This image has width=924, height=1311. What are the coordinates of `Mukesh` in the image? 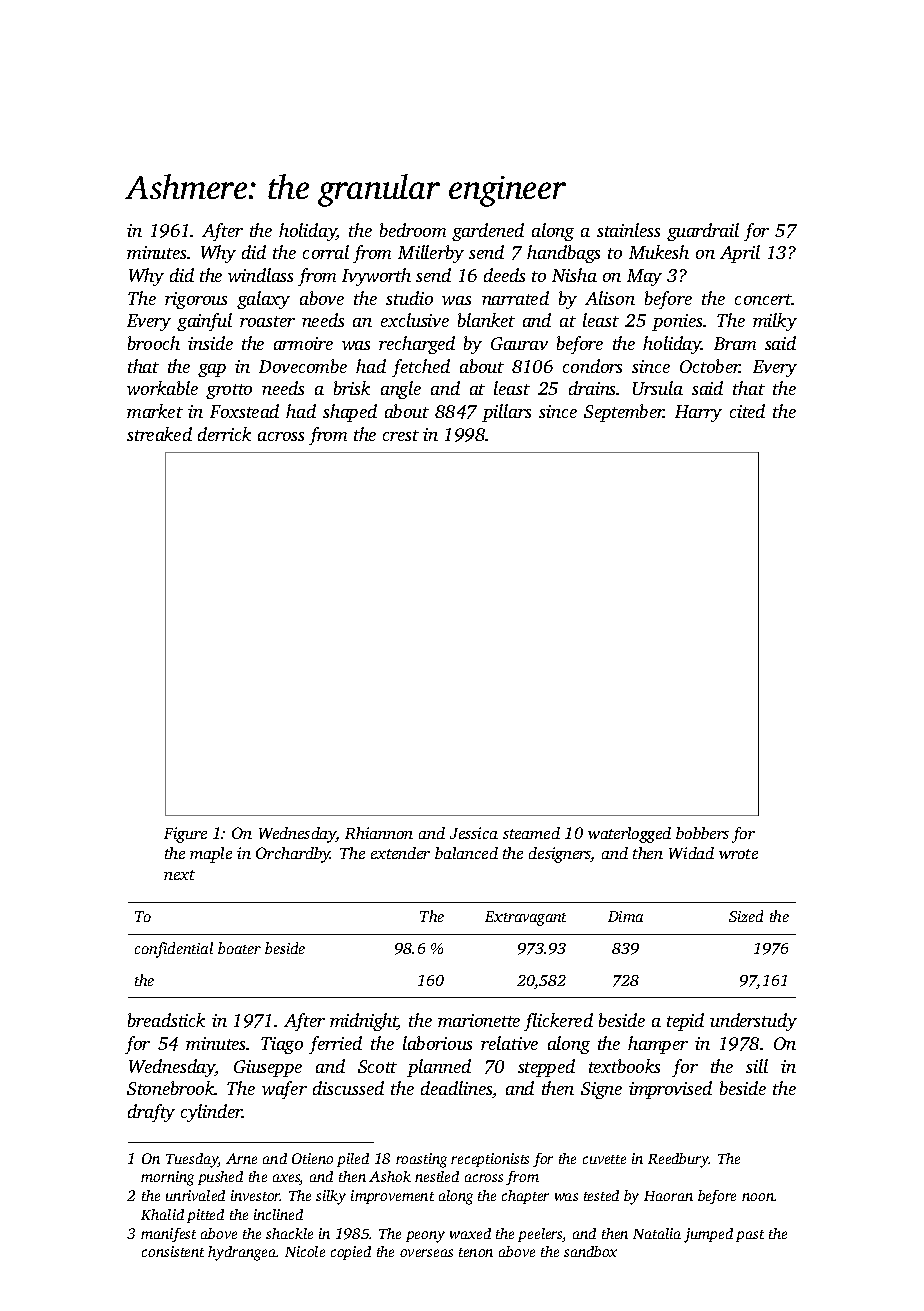 It's located at (659, 252).
